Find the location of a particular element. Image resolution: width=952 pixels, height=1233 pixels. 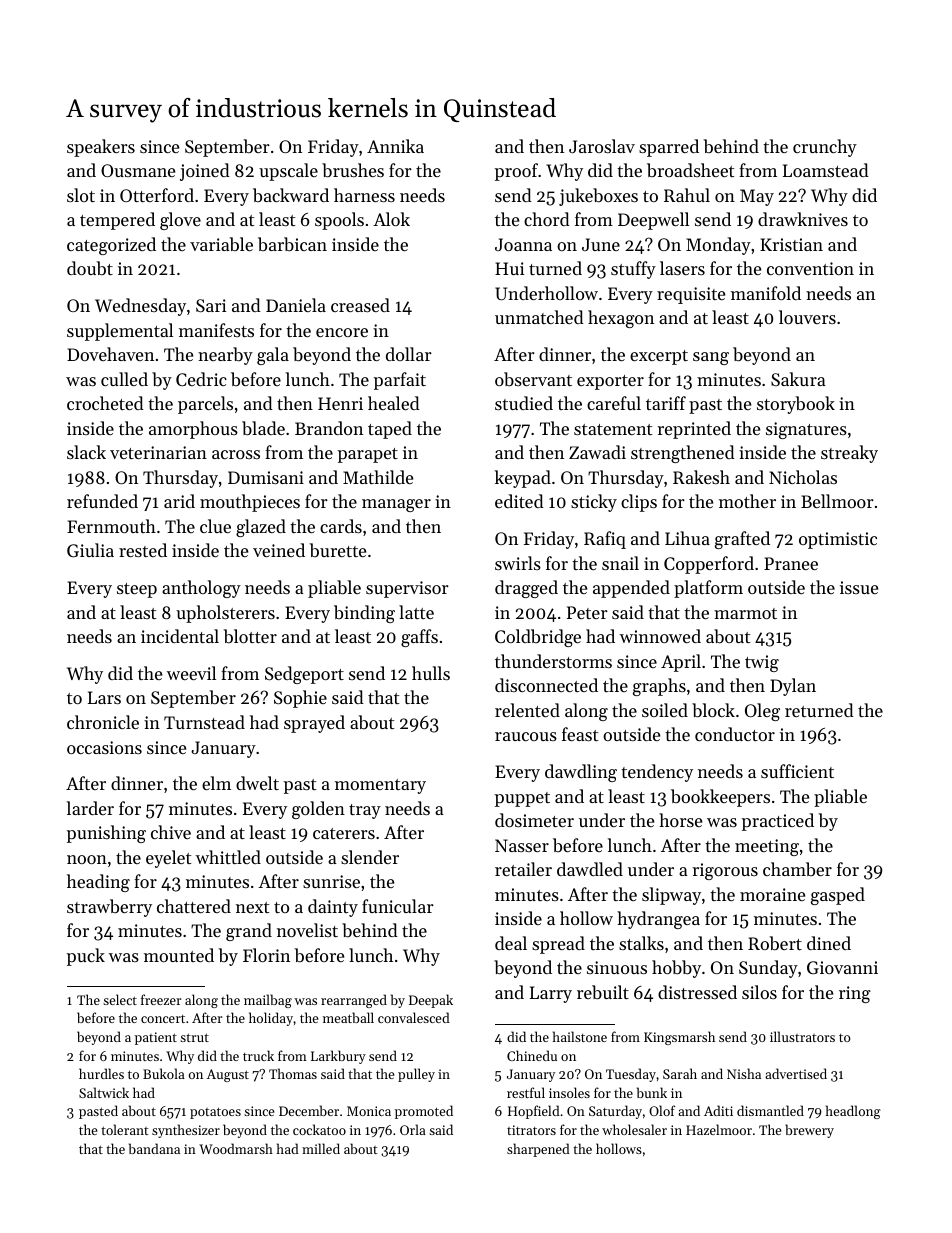

swirls is located at coordinates (518, 563).
